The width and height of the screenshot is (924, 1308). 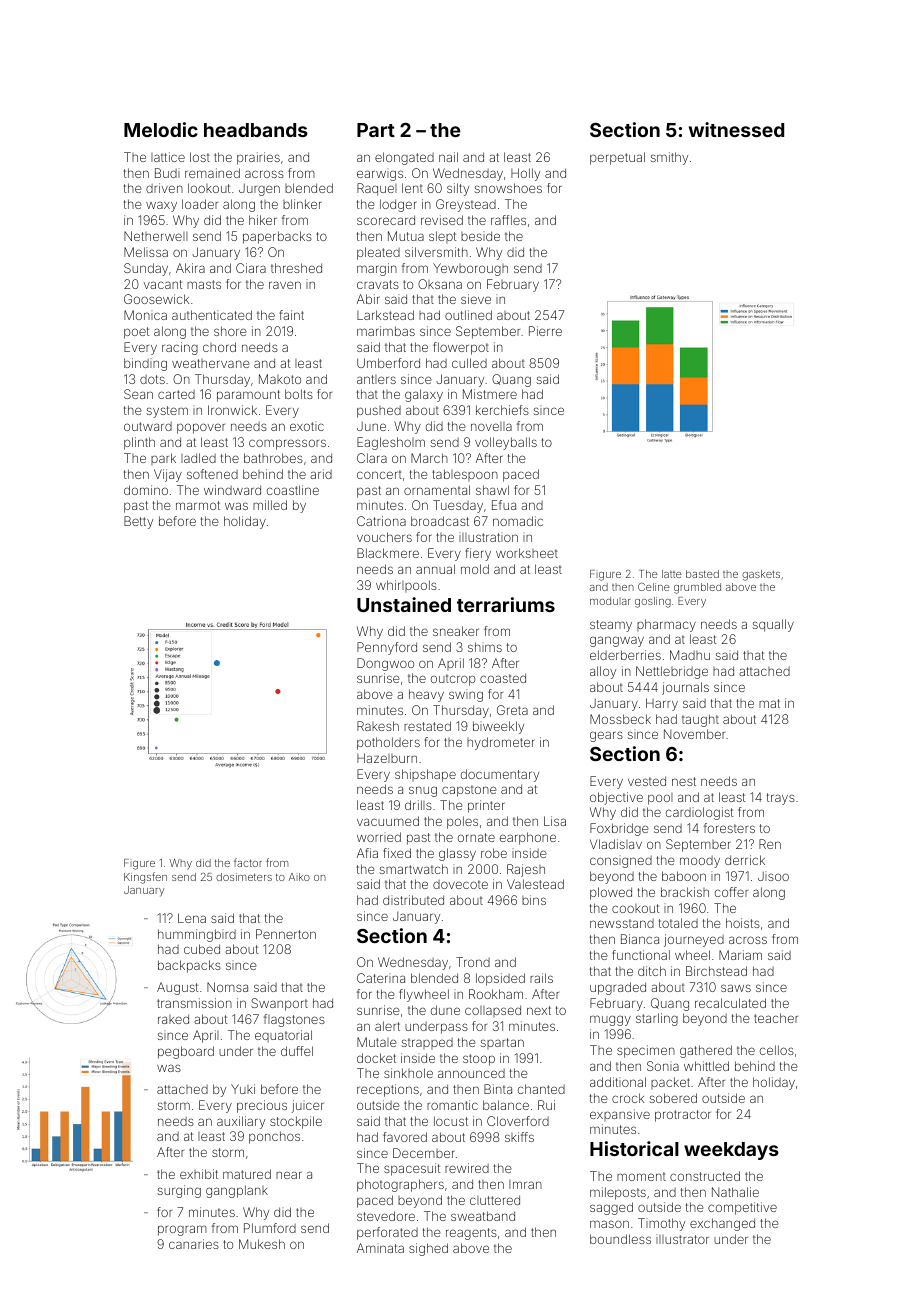 What do you see at coordinates (199, 1174) in the screenshot?
I see `exhibit` at bounding box center [199, 1174].
